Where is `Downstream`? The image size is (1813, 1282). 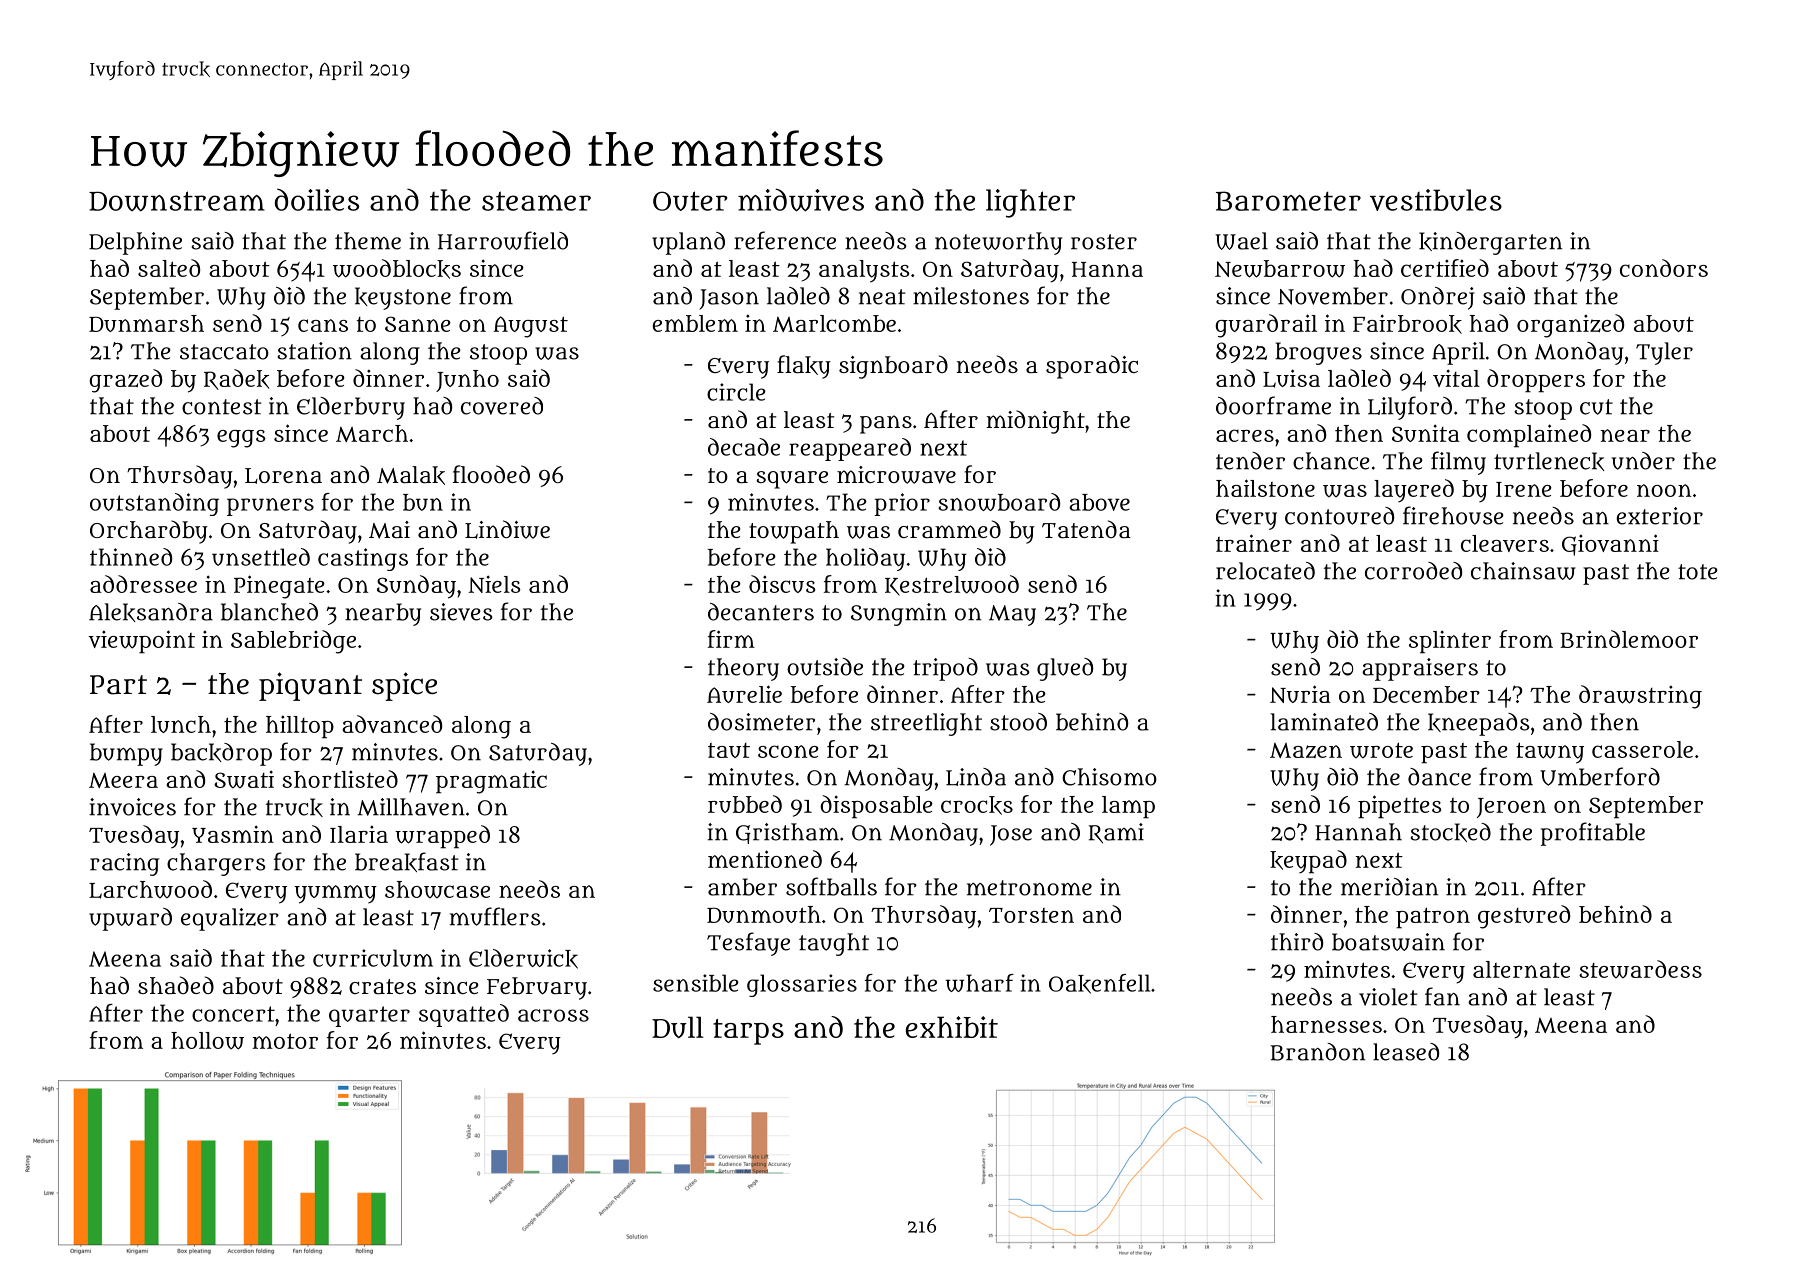 Downstream is located at coordinates (177, 201).
